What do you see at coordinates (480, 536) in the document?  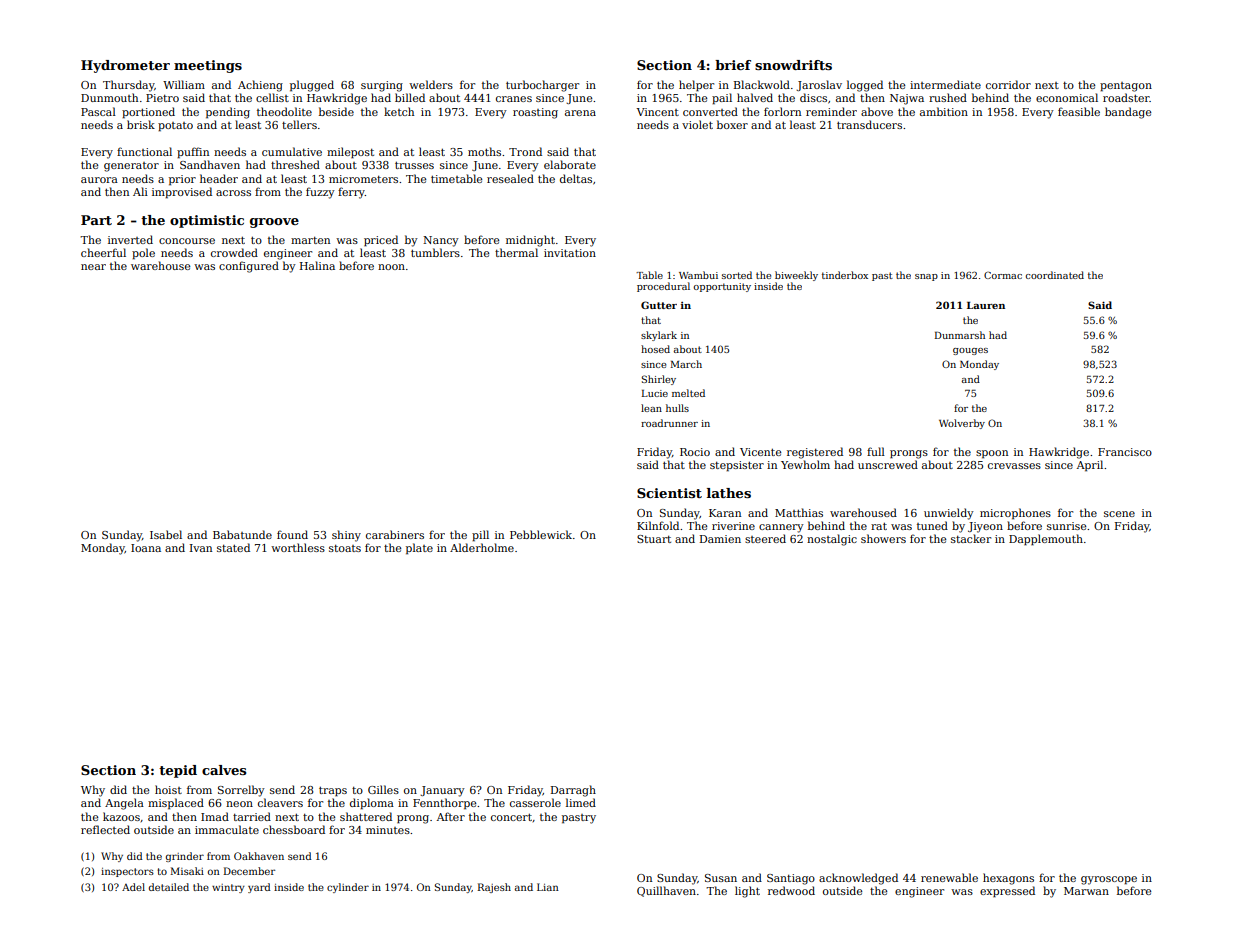 I see `pill` at bounding box center [480, 536].
